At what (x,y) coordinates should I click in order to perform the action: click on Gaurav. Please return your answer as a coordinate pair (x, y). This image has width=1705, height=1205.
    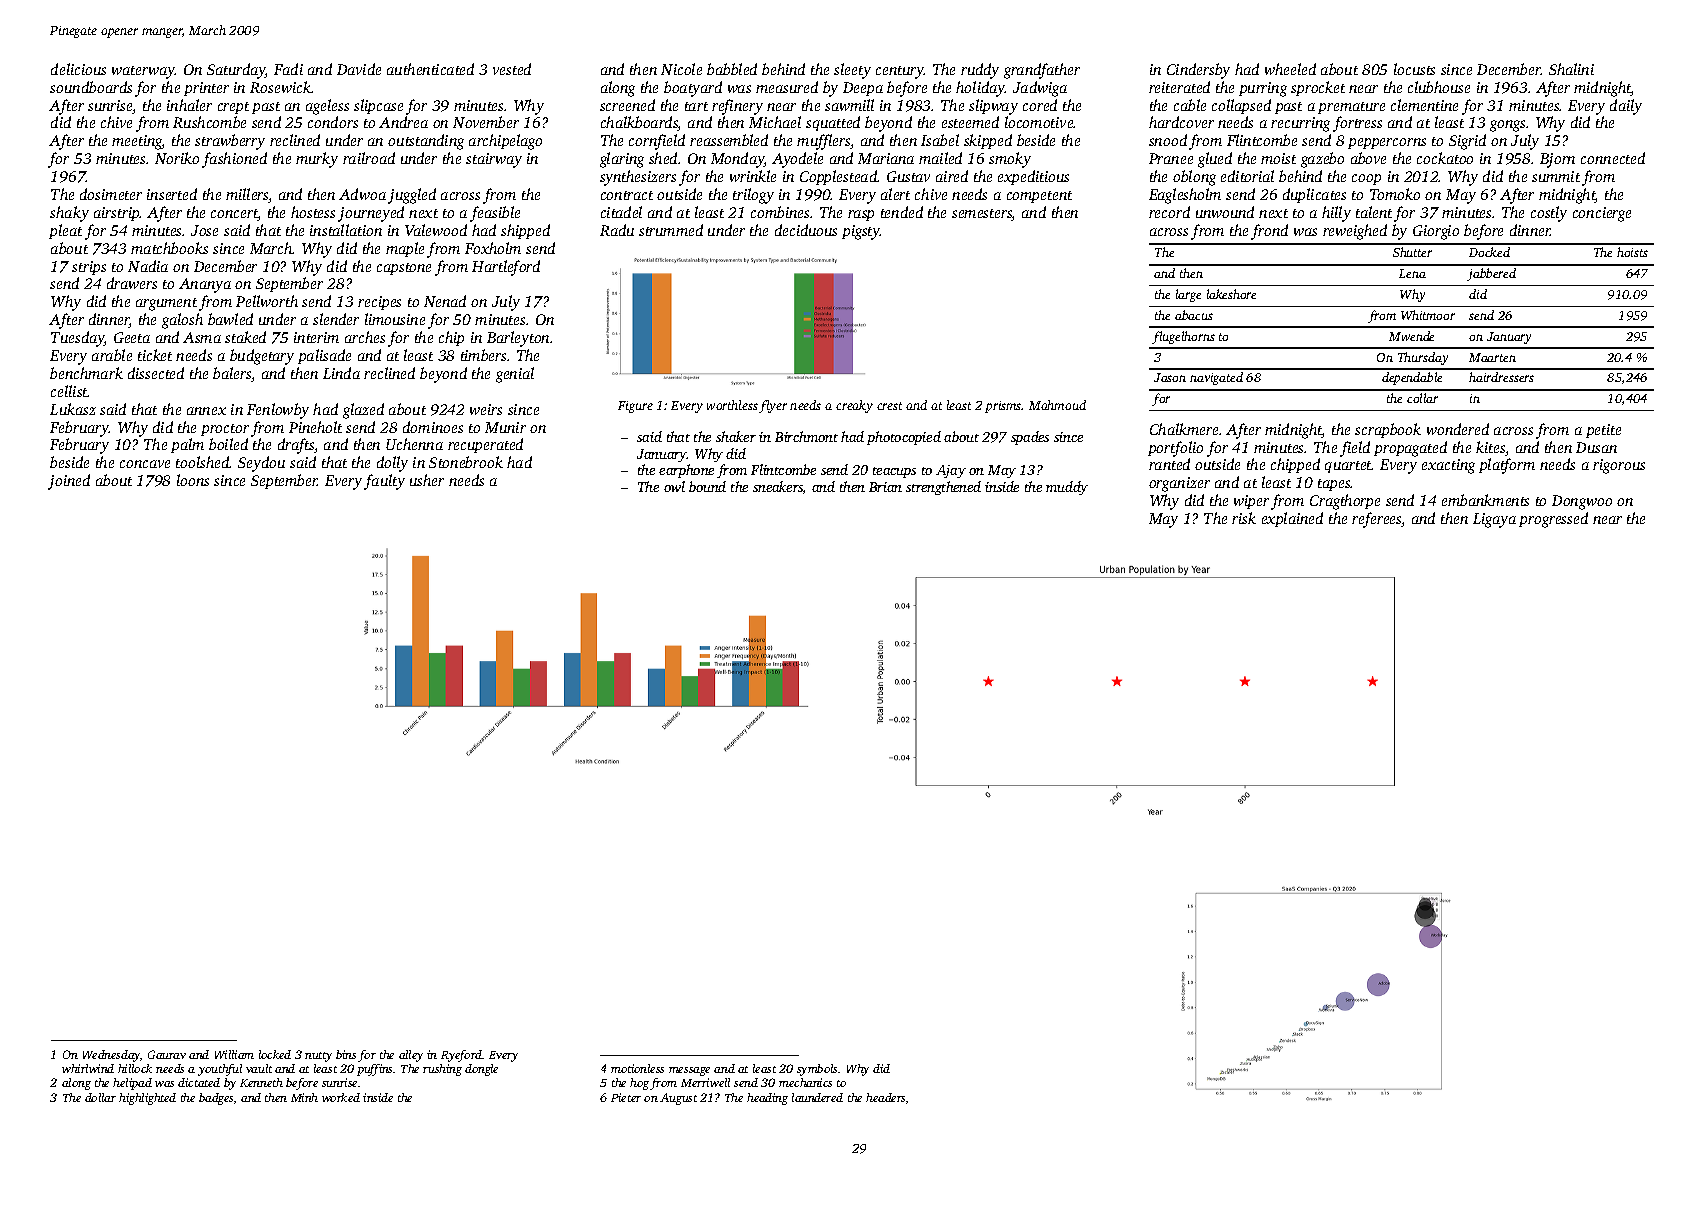
    Looking at the image, I should click on (167, 1054).
